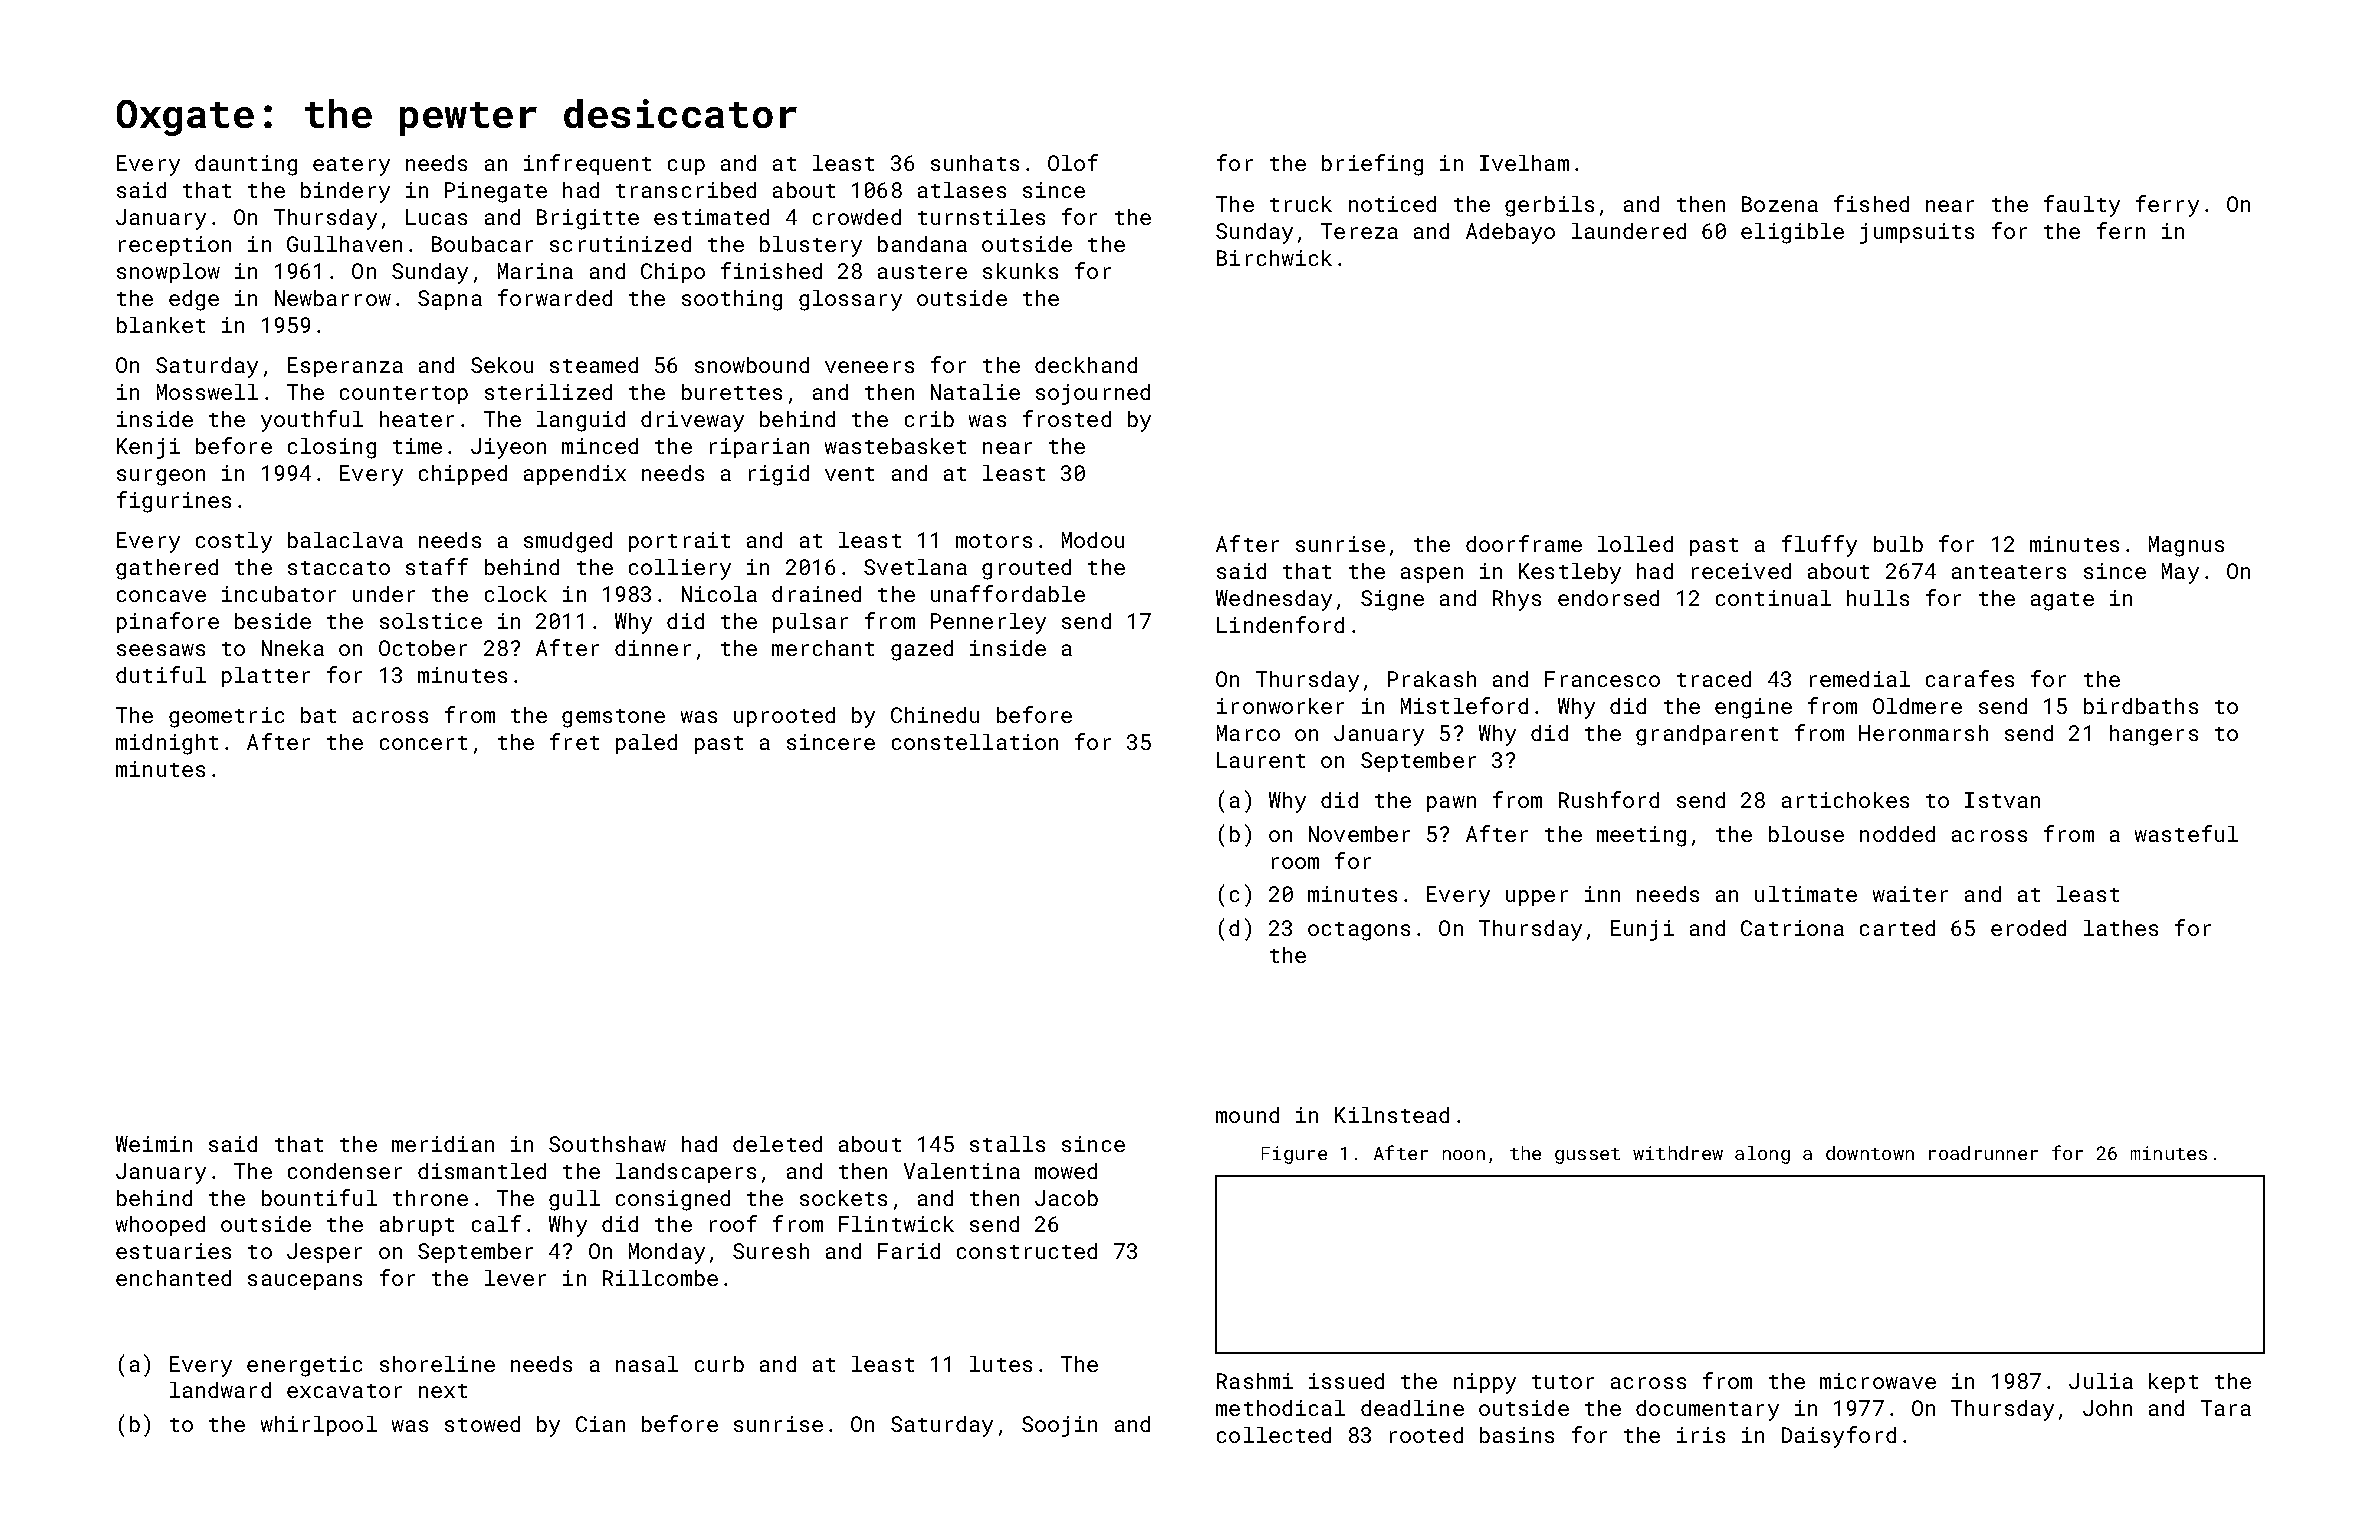  I want to click on Olof, so click(1073, 162).
